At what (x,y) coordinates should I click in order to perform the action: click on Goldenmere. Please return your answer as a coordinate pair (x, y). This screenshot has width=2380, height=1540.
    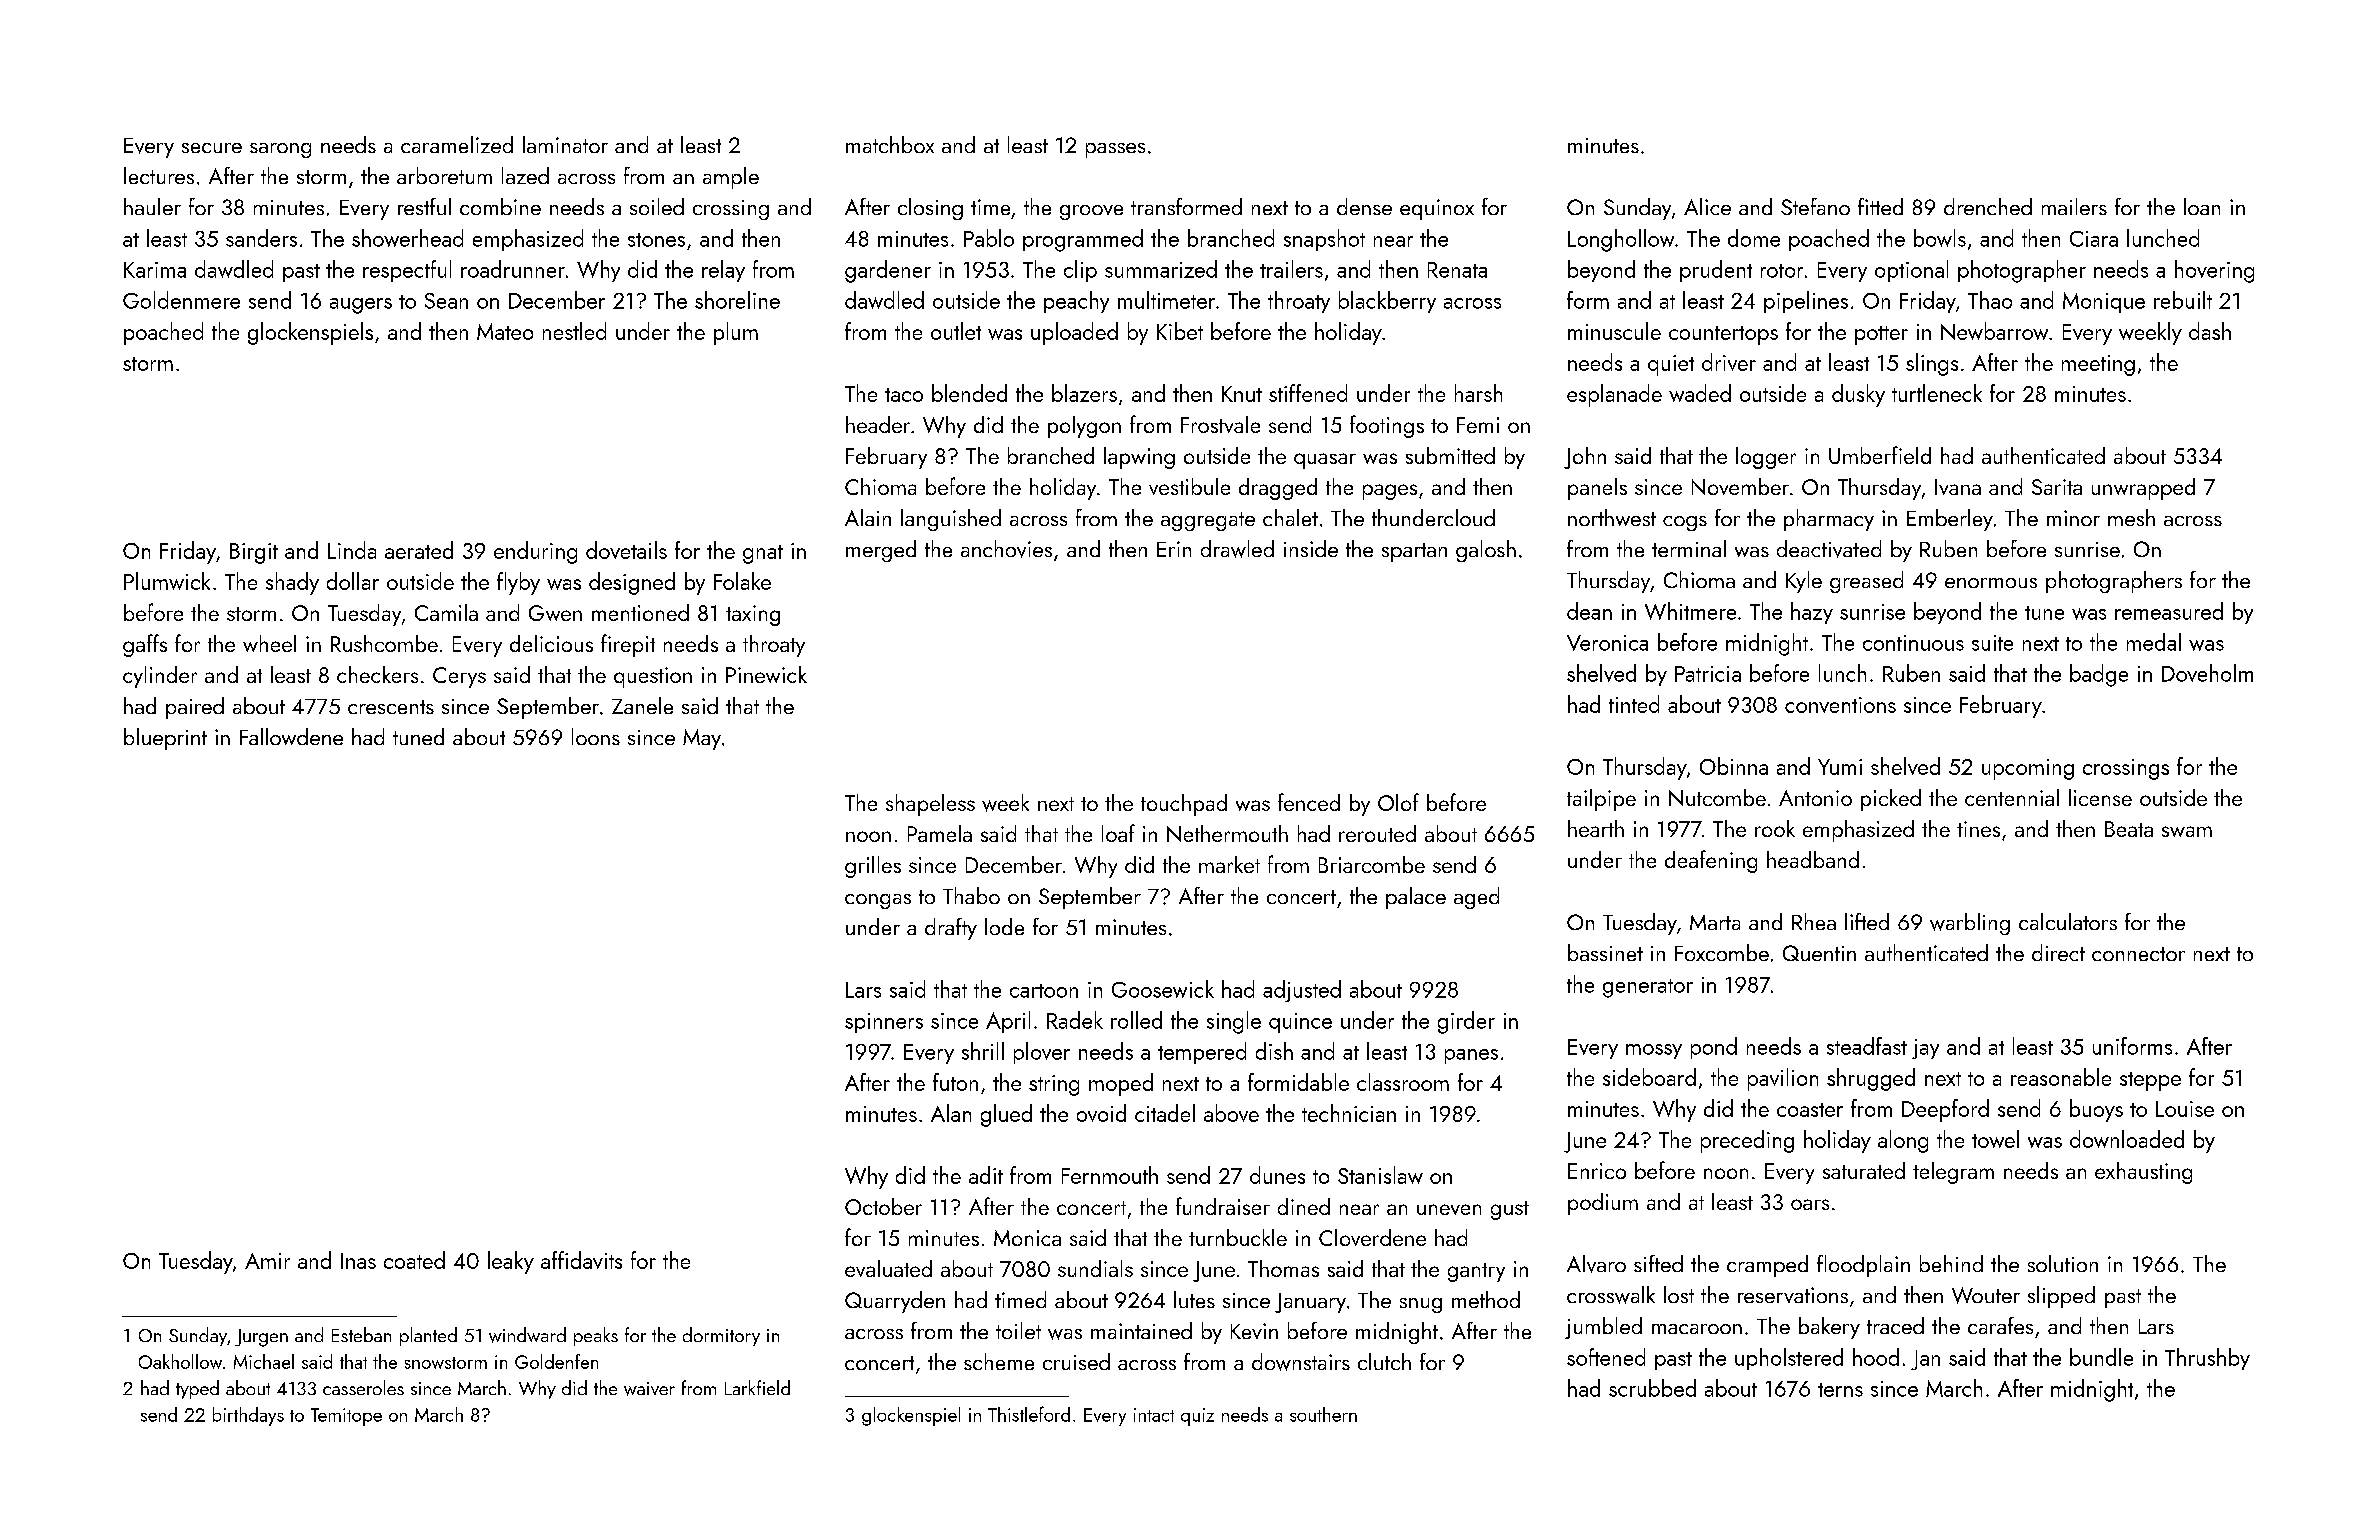
    Looking at the image, I should click on (181, 300).
